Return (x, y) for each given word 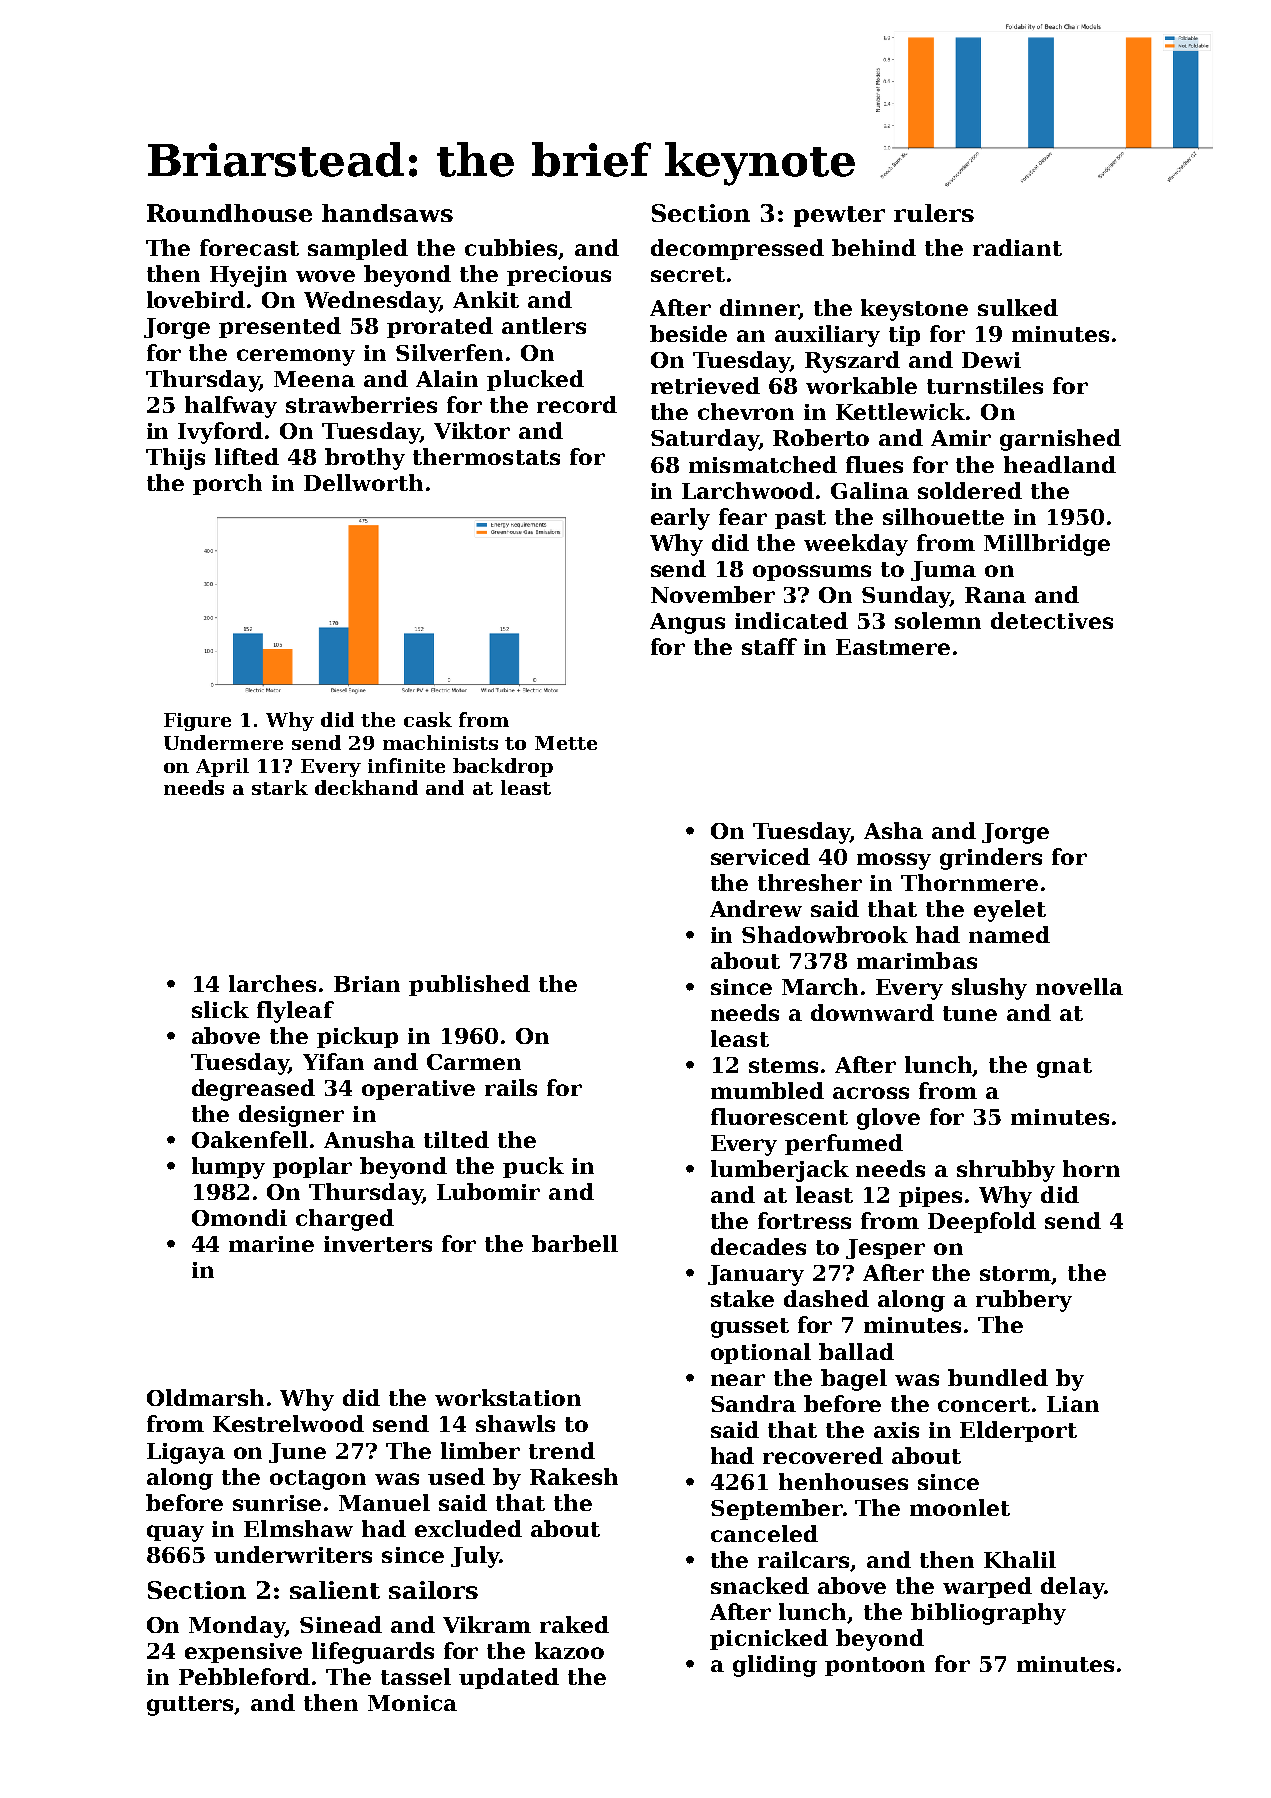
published (469, 985)
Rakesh (574, 1476)
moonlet (960, 1507)
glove (888, 1119)
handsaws (387, 213)
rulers (934, 213)
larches (272, 983)
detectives (1052, 620)
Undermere (223, 742)
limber (480, 1450)
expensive (243, 1653)
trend (562, 1450)
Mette (566, 743)
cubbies (511, 247)
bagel (854, 1380)
